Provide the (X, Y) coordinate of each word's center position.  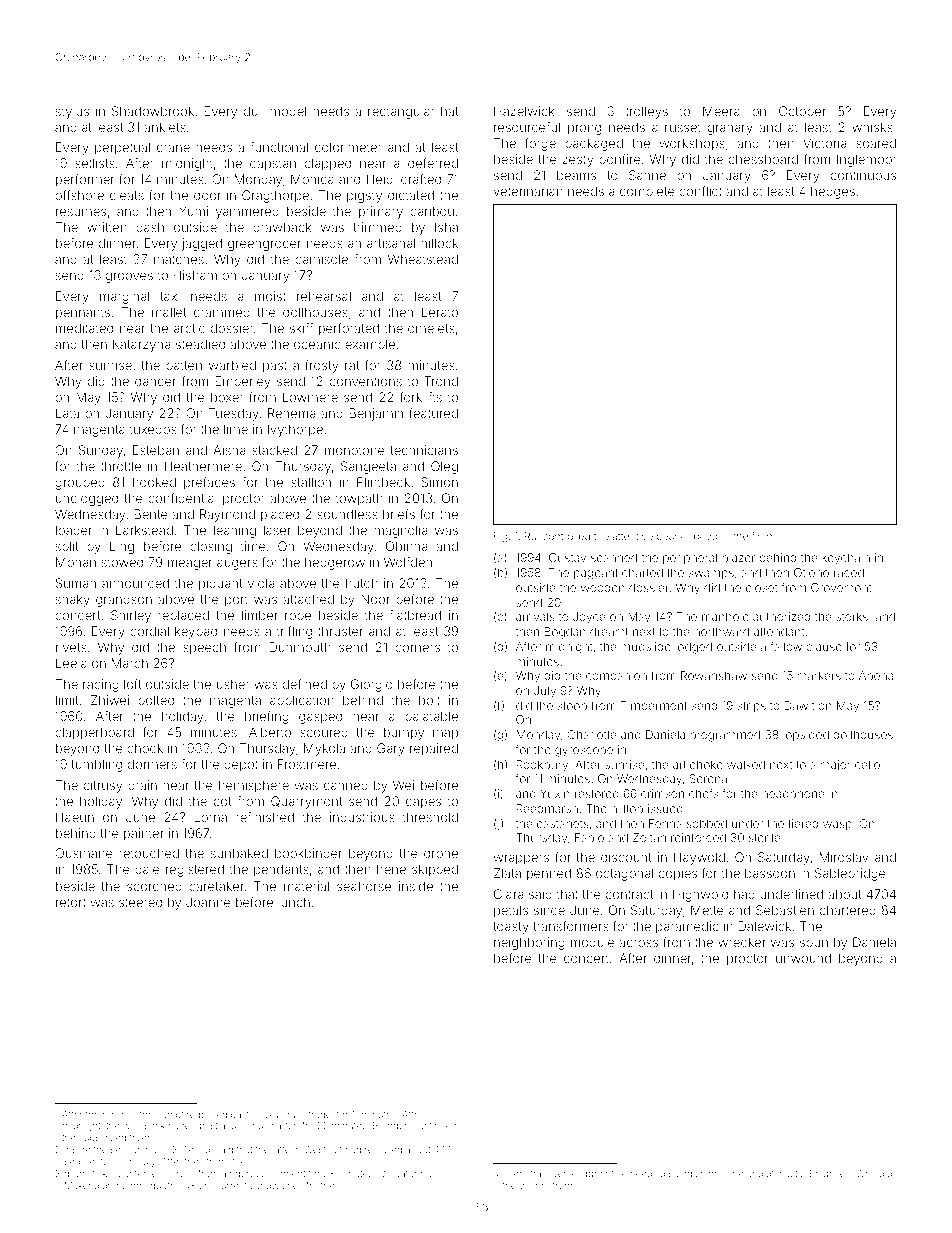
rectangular (401, 113)
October (802, 111)
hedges (833, 192)
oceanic (317, 344)
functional (279, 147)
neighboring (529, 943)
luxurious (280, 1114)
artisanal (391, 243)
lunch (294, 902)
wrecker (742, 942)
